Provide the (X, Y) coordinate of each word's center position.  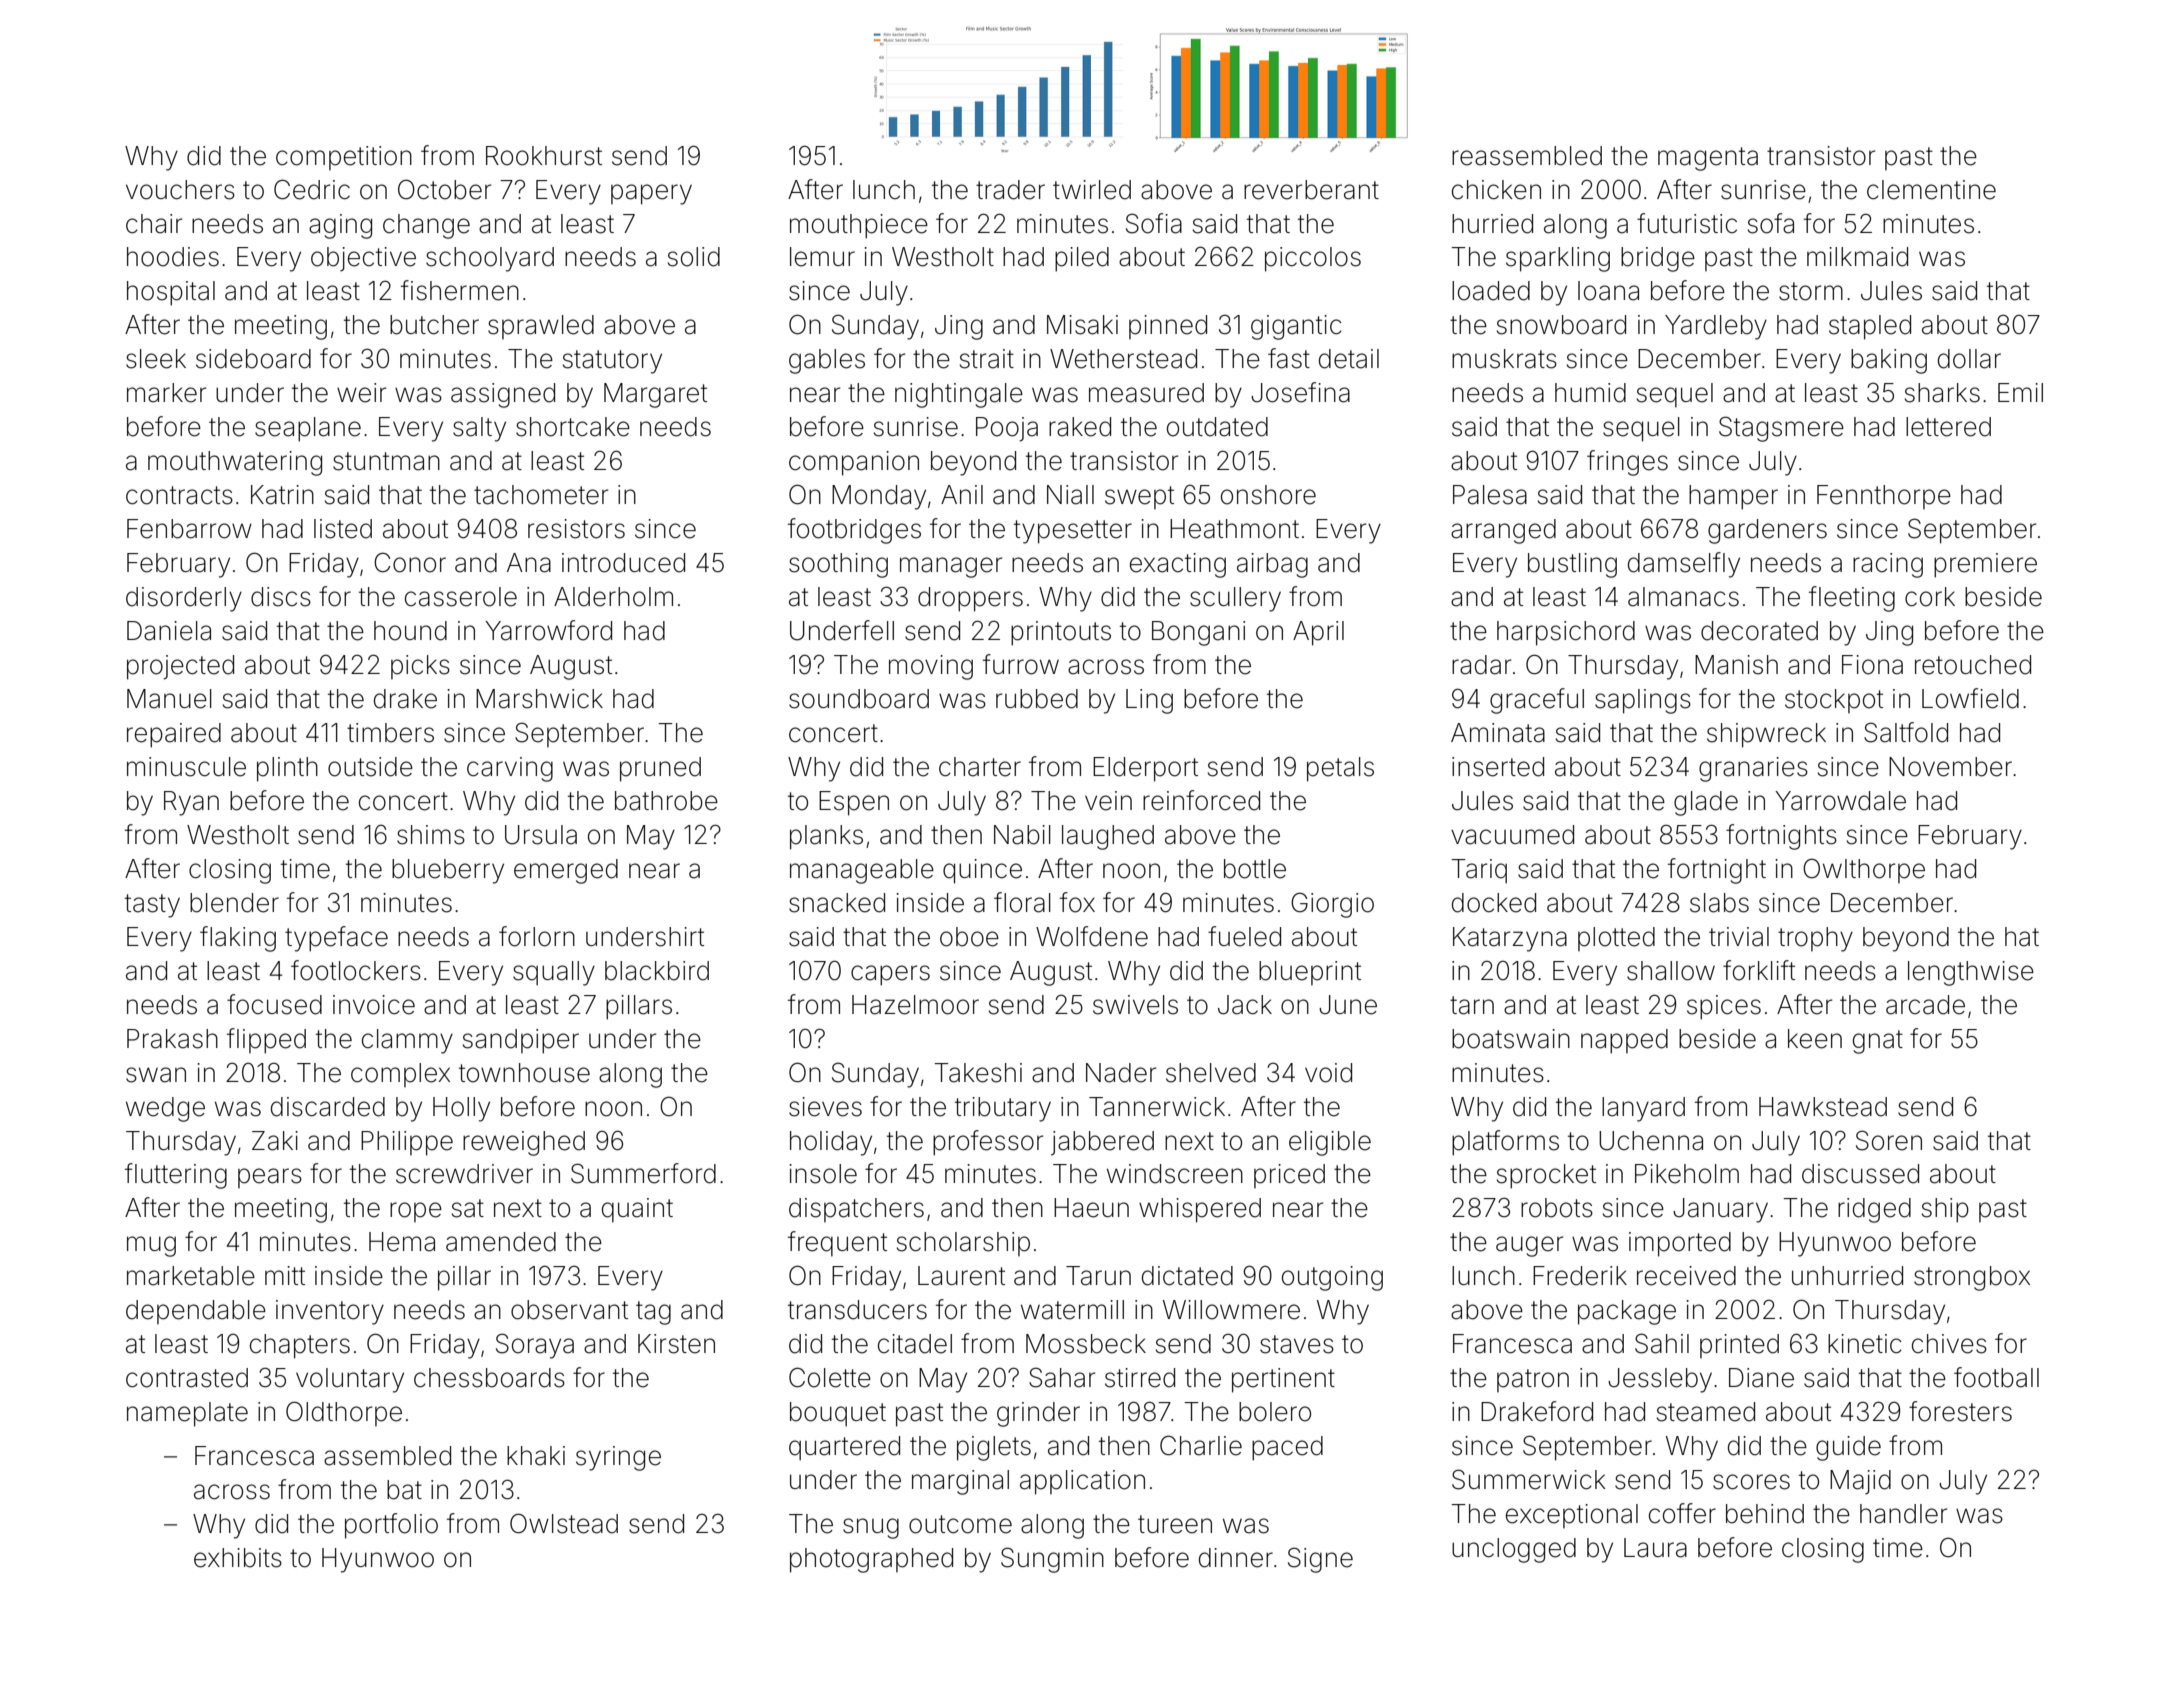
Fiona (1872, 665)
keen (1815, 1039)
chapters (300, 1346)
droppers (970, 599)
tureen (1175, 1524)
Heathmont (1234, 529)
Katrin (282, 495)
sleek (156, 359)
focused (274, 1004)
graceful (1537, 701)
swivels (1135, 1005)
